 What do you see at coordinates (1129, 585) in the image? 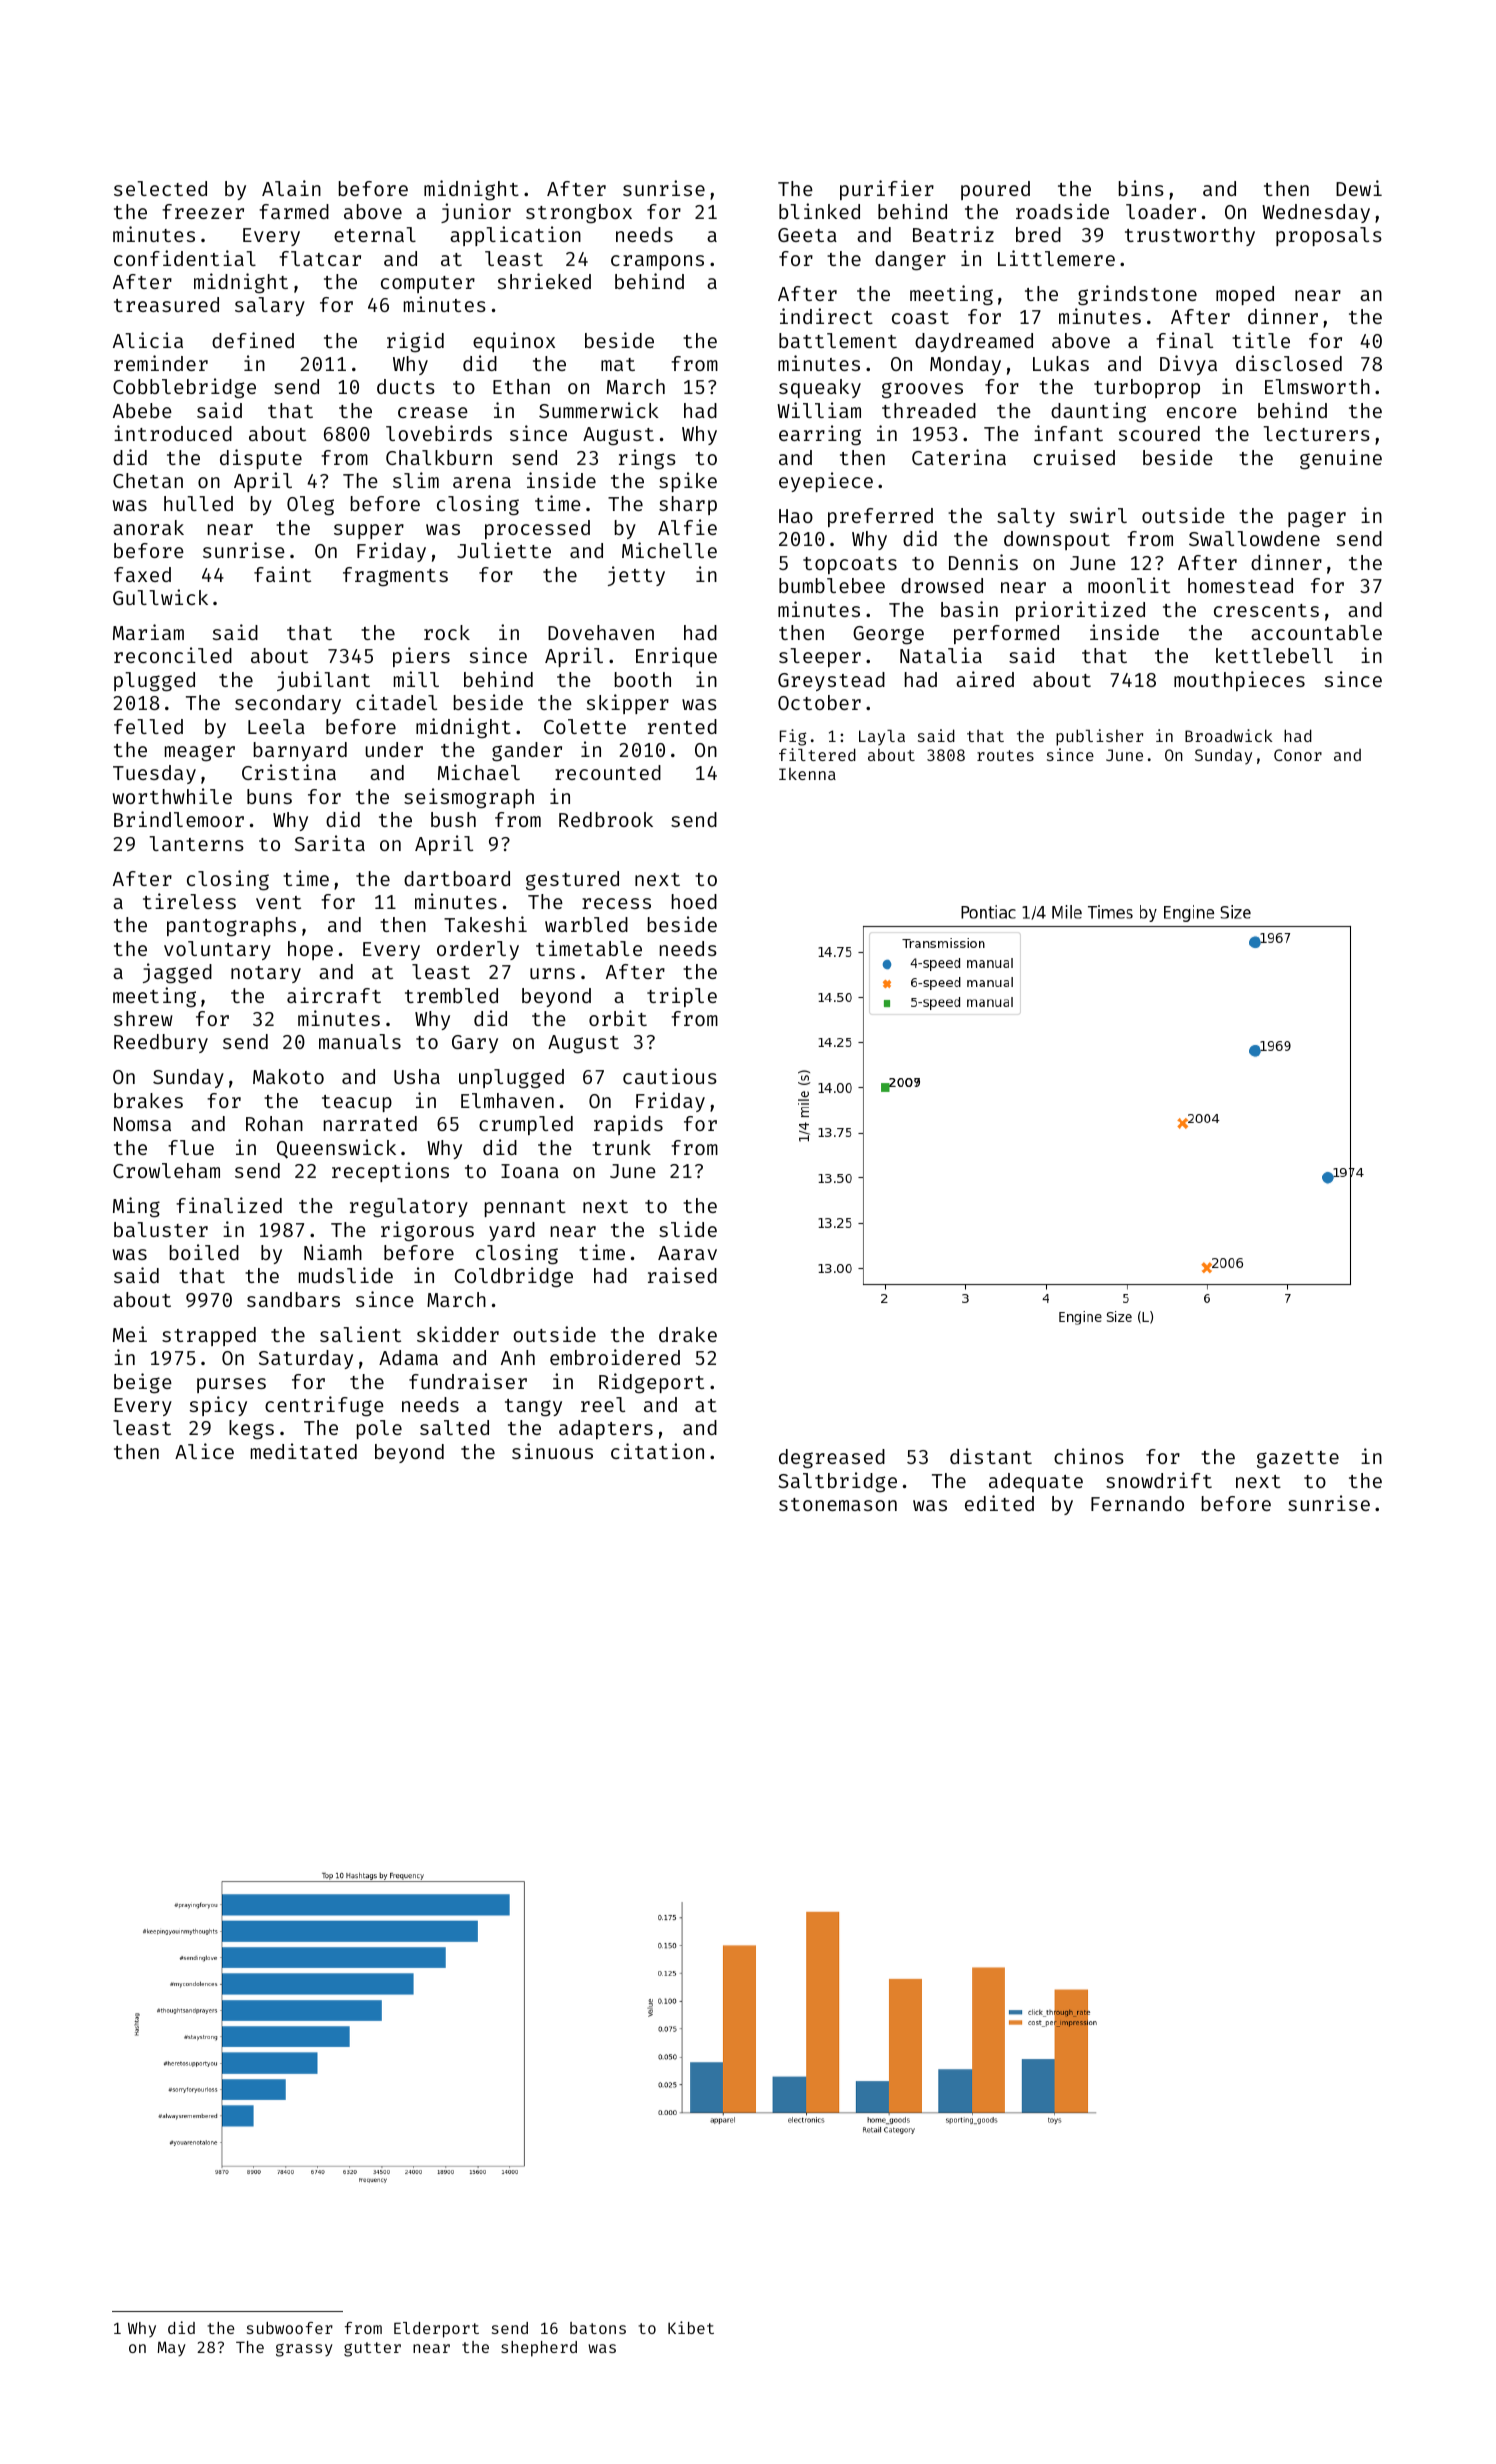
I see `moonlit` at bounding box center [1129, 585].
